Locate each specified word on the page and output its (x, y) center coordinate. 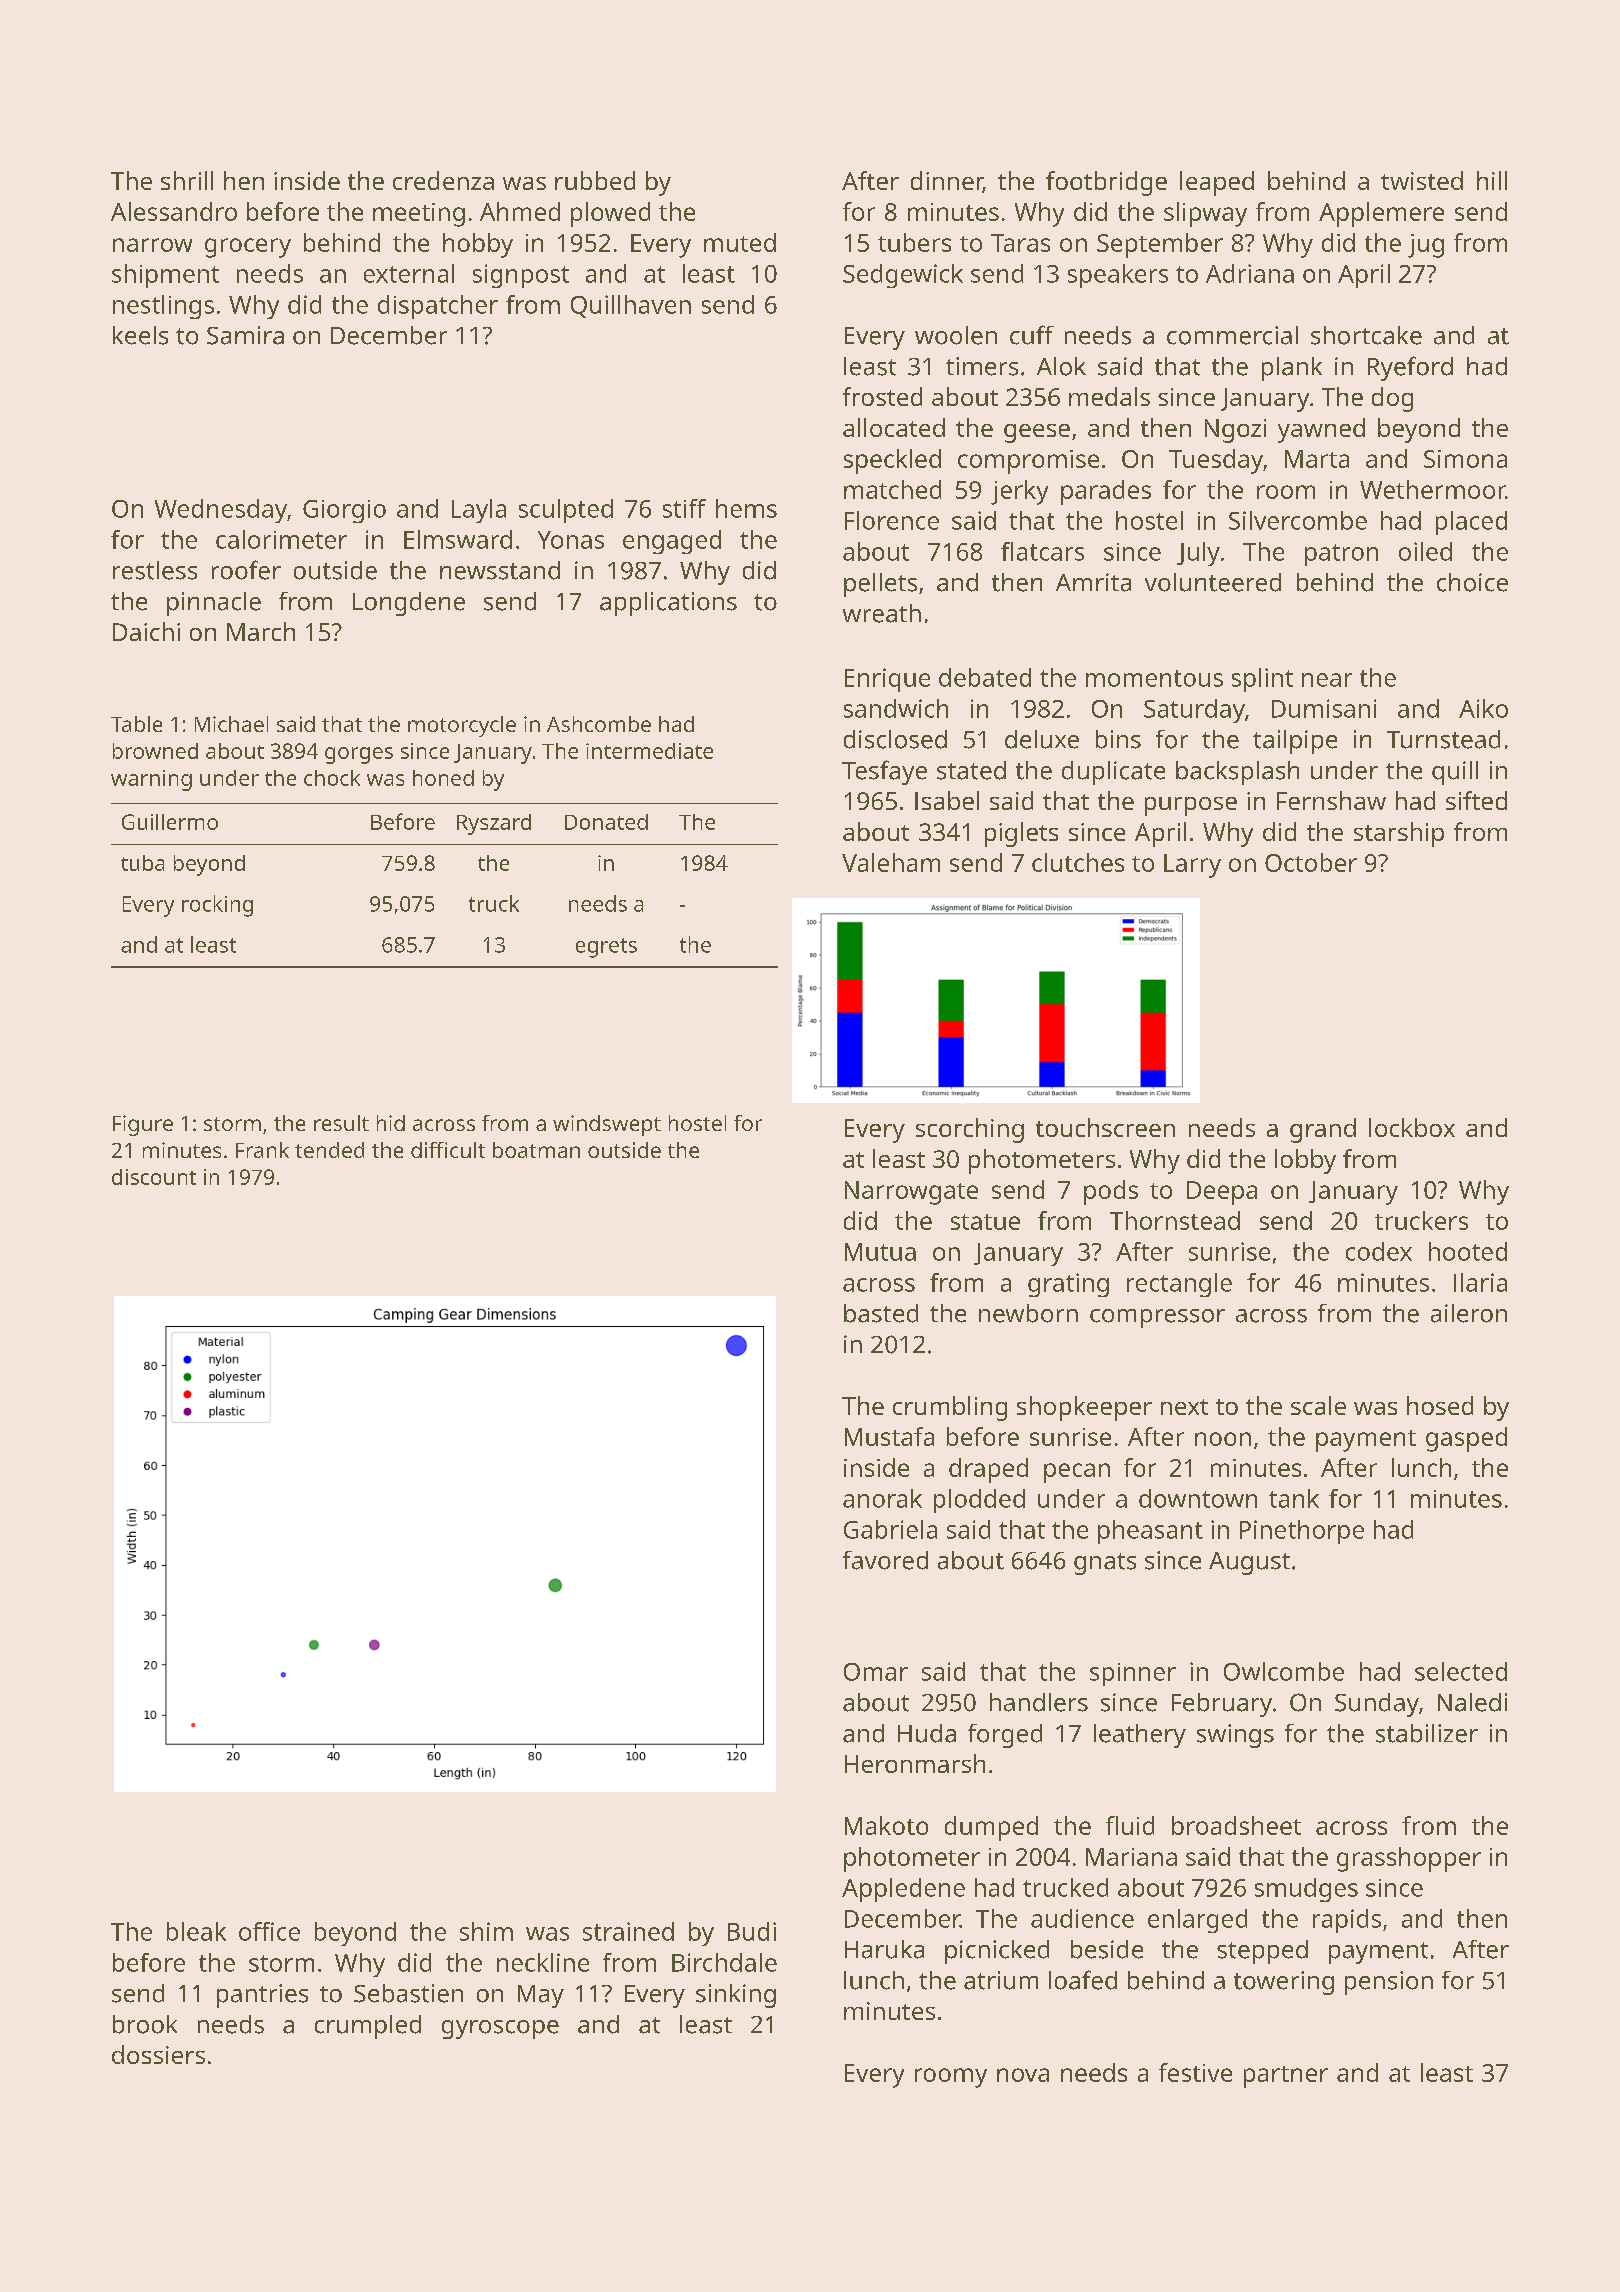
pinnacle (214, 604)
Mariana (1131, 1857)
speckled (892, 461)
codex (1379, 1251)
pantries (262, 1996)
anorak (882, 1498)
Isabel (947, 800)
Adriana (1250, 273)
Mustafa (889, 1436)
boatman (536, 1150)
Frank (262, 1150)
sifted (1476, 800)
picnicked (997, 1952)
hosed (1440, 1405)
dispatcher (438, 307)
